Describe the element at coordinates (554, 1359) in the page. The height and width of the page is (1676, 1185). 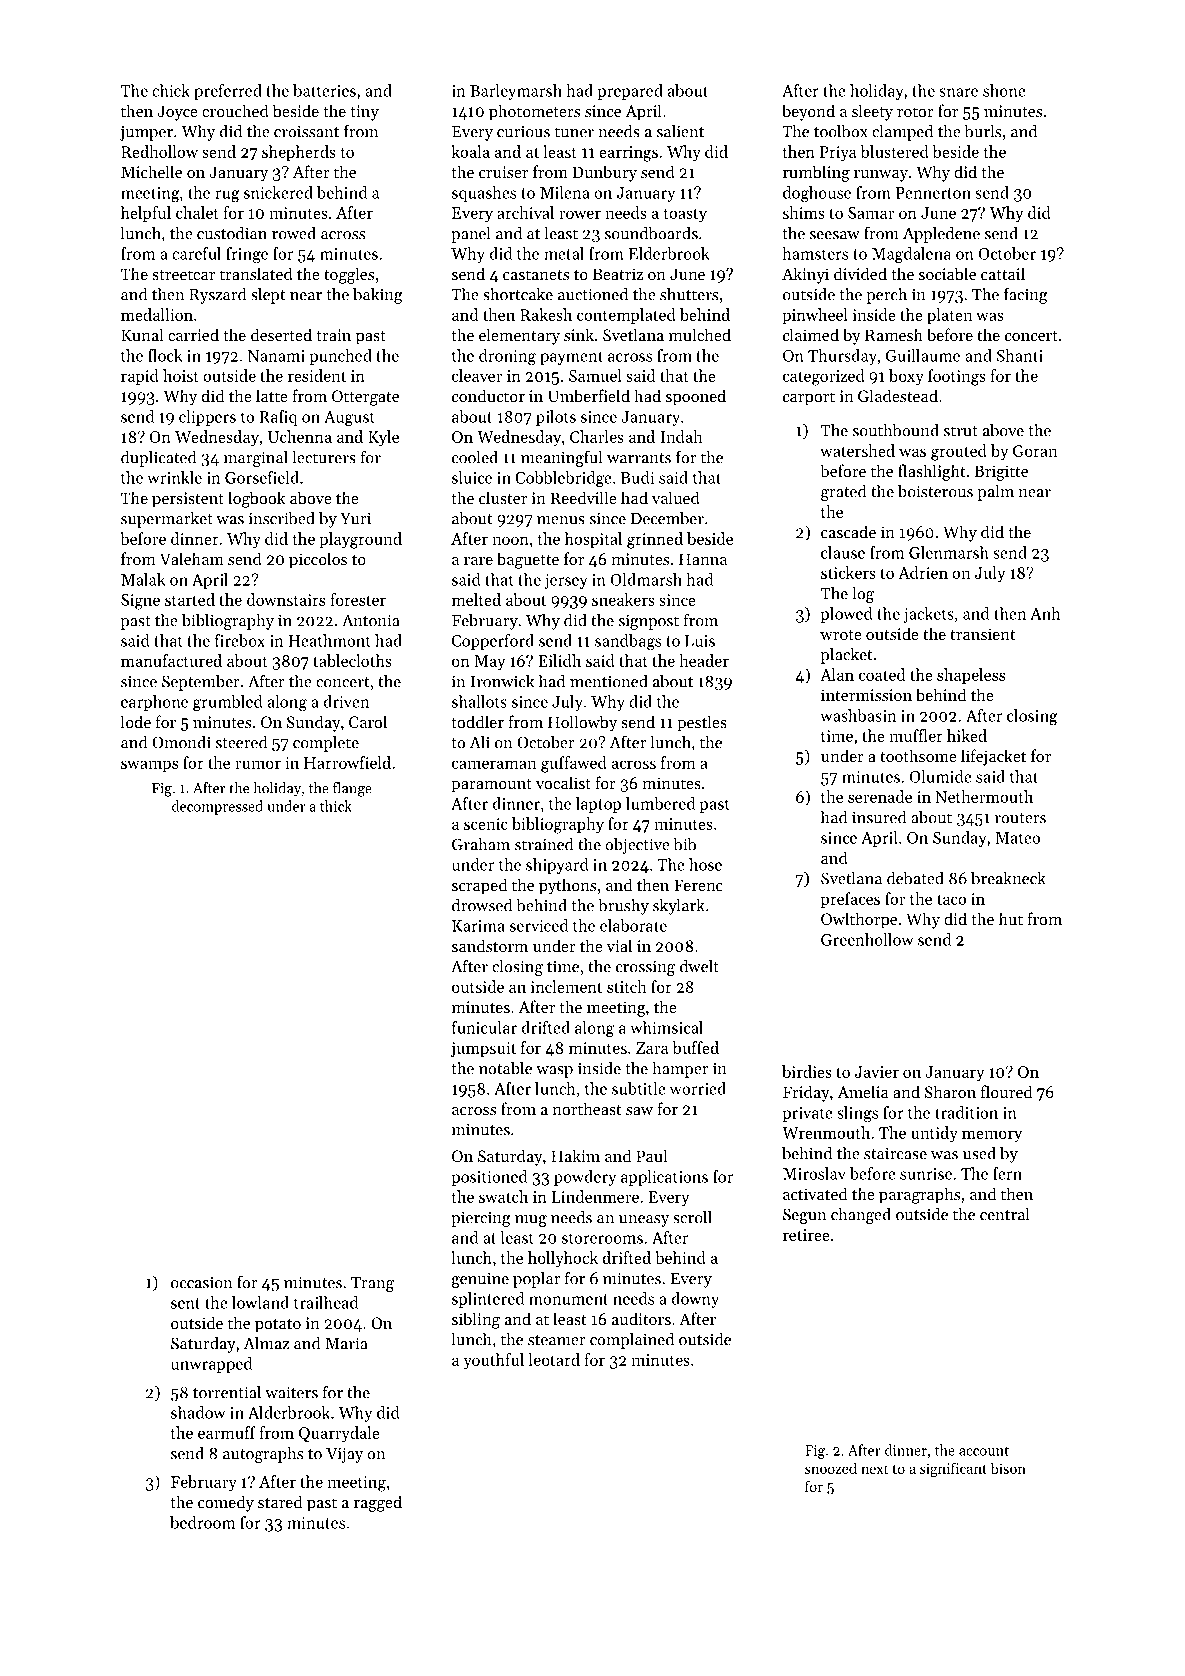
I see `leotard` at that location.
